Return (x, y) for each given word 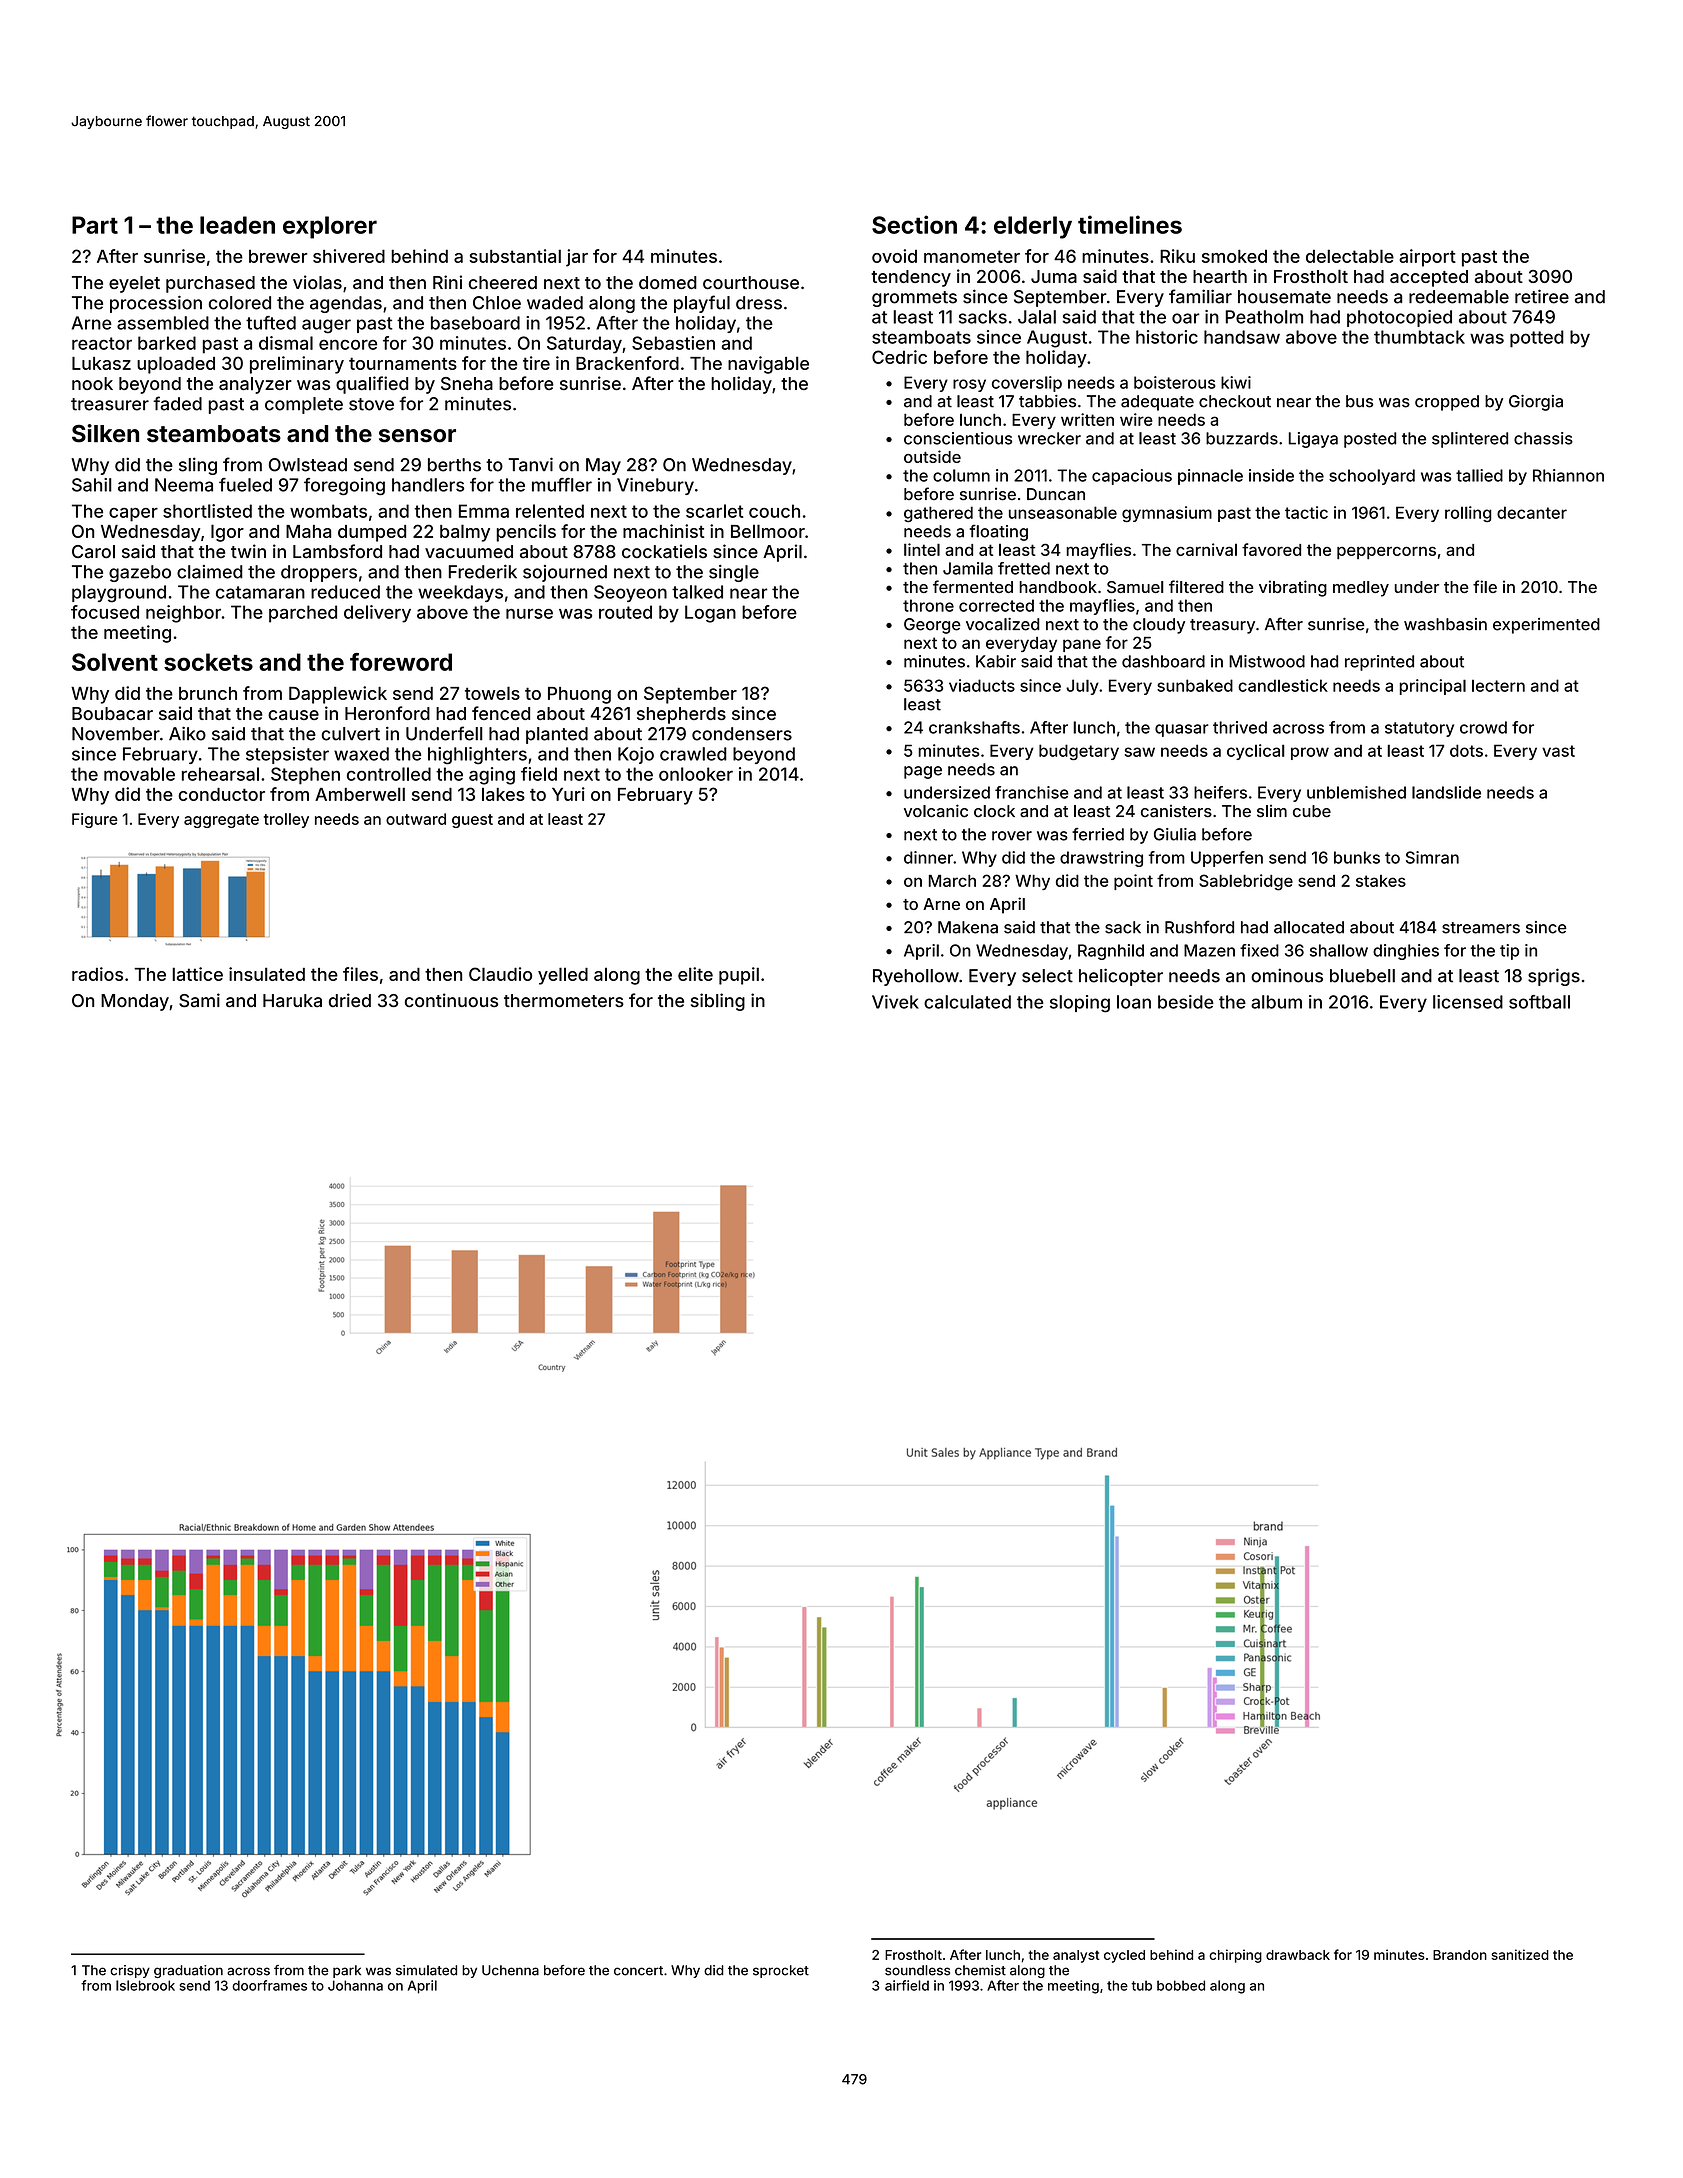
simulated (426, 1970)
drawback (1298, 1955)
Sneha (467, 383)
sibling (718, 1002)
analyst (1076, 1956)
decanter (1532, 512)
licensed (1468, 1002)
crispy (130, 1971)
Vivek (895, 1002)
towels (492, 693)
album (1276, 1002)
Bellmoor (768, 531)
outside (932, 456)
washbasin (1445, 624)
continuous (451, 1000)
